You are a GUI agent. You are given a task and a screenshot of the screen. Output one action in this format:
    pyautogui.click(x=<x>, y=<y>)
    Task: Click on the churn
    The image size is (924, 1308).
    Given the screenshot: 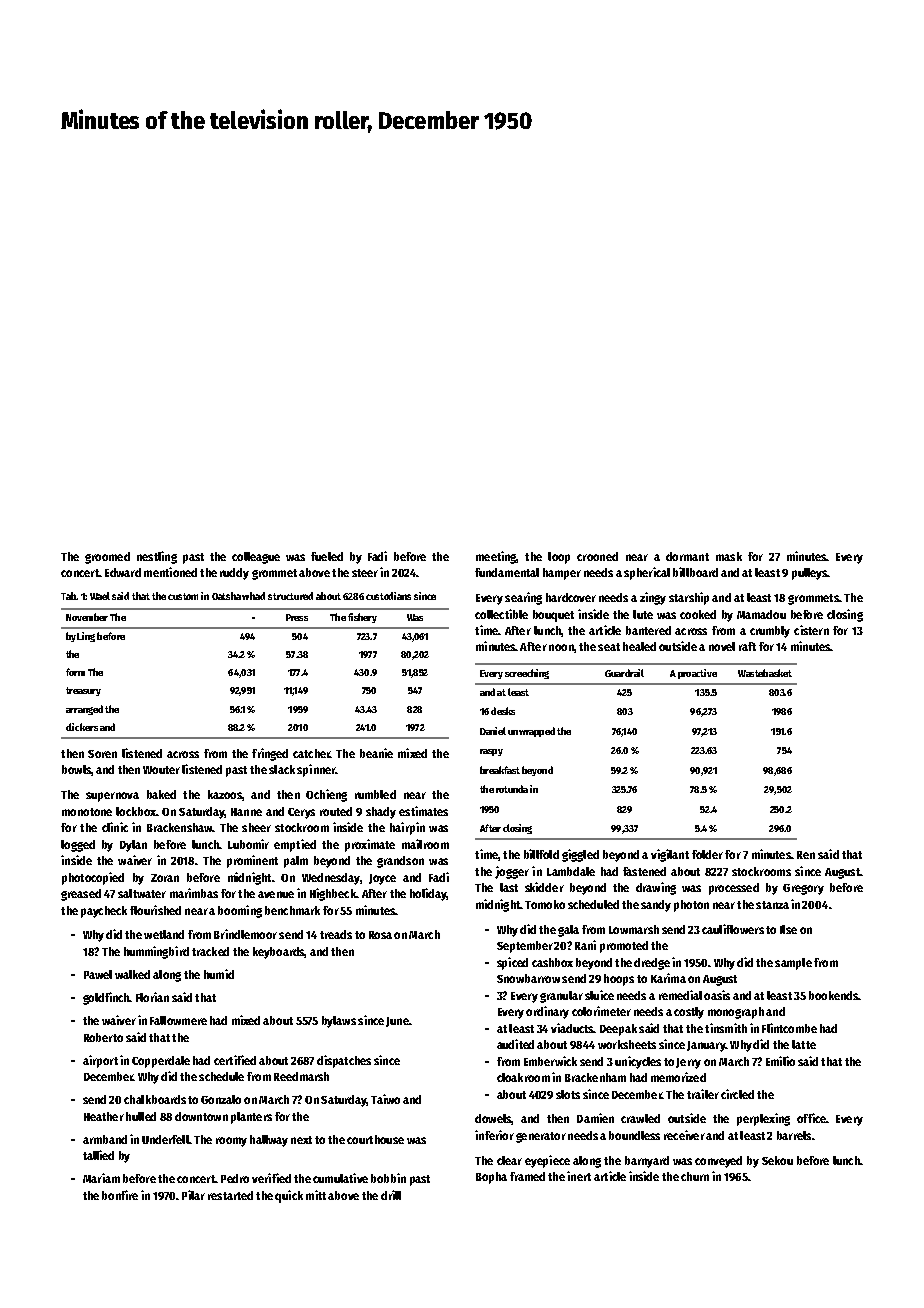 What is the action you would take?
    pyautogui.click(x=695, y=1176)
